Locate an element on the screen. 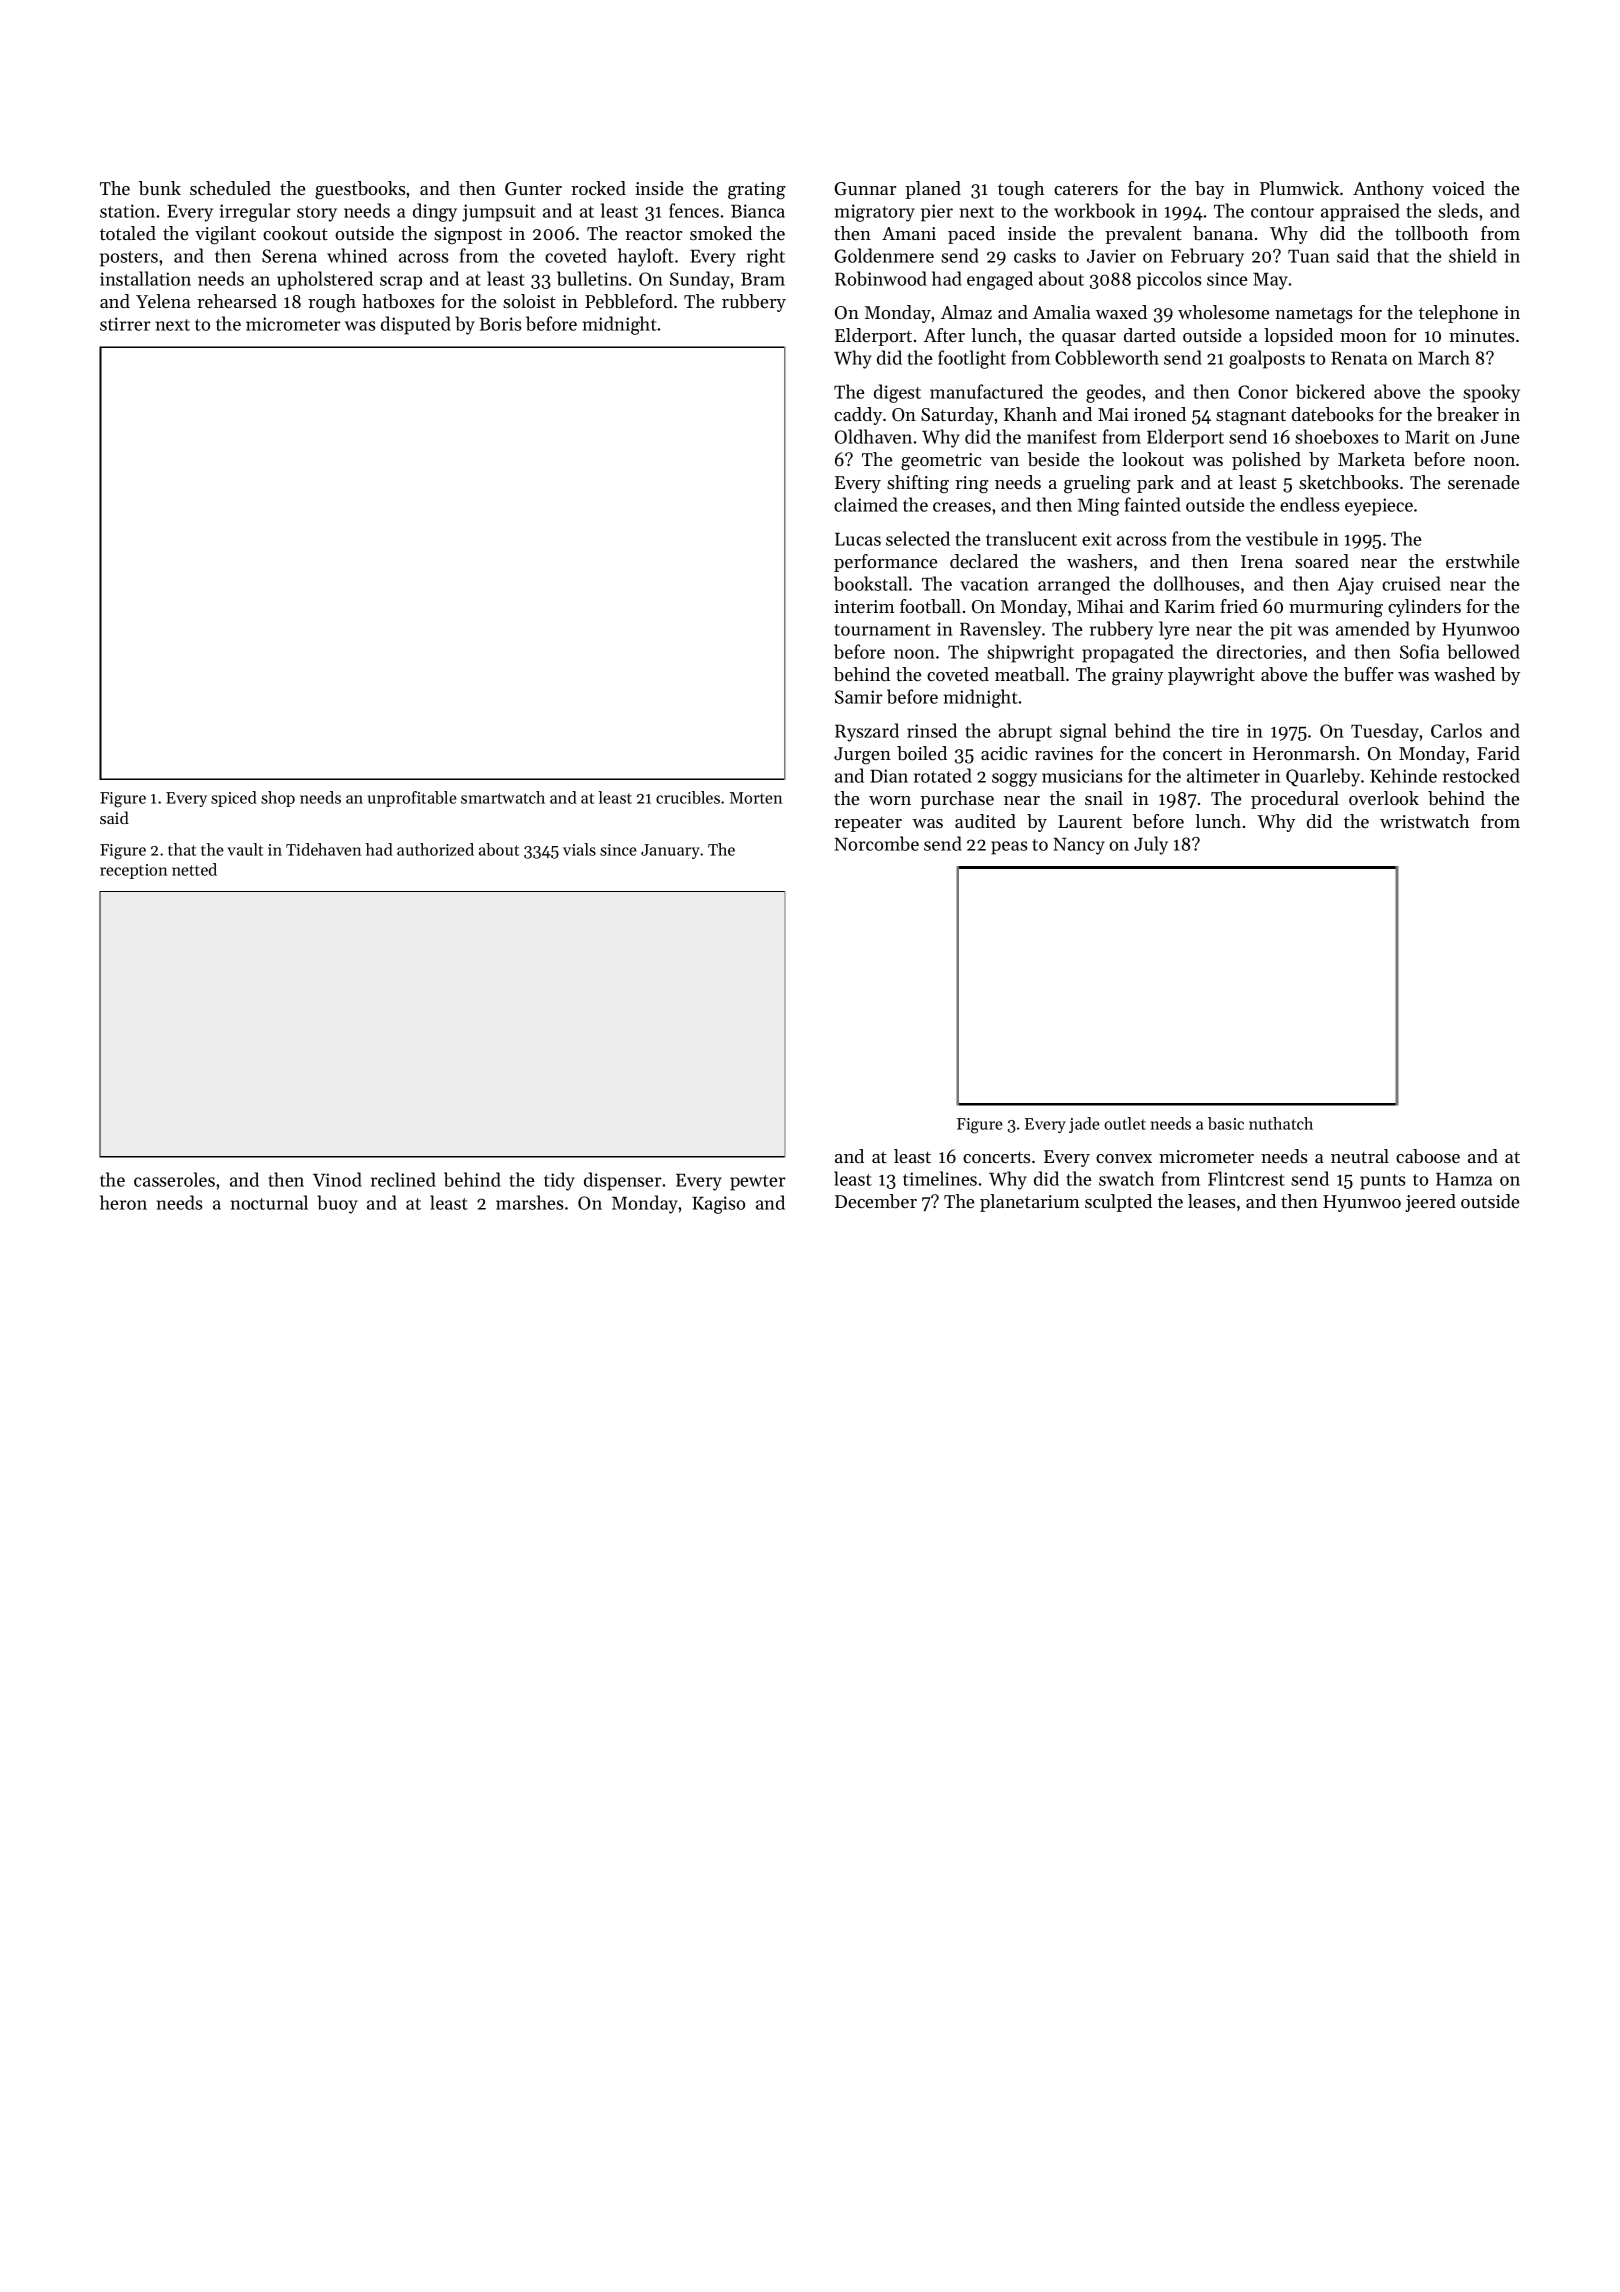 This screenshot has width=1620, height=2292. authorized is located at coordinates (435, 849).
